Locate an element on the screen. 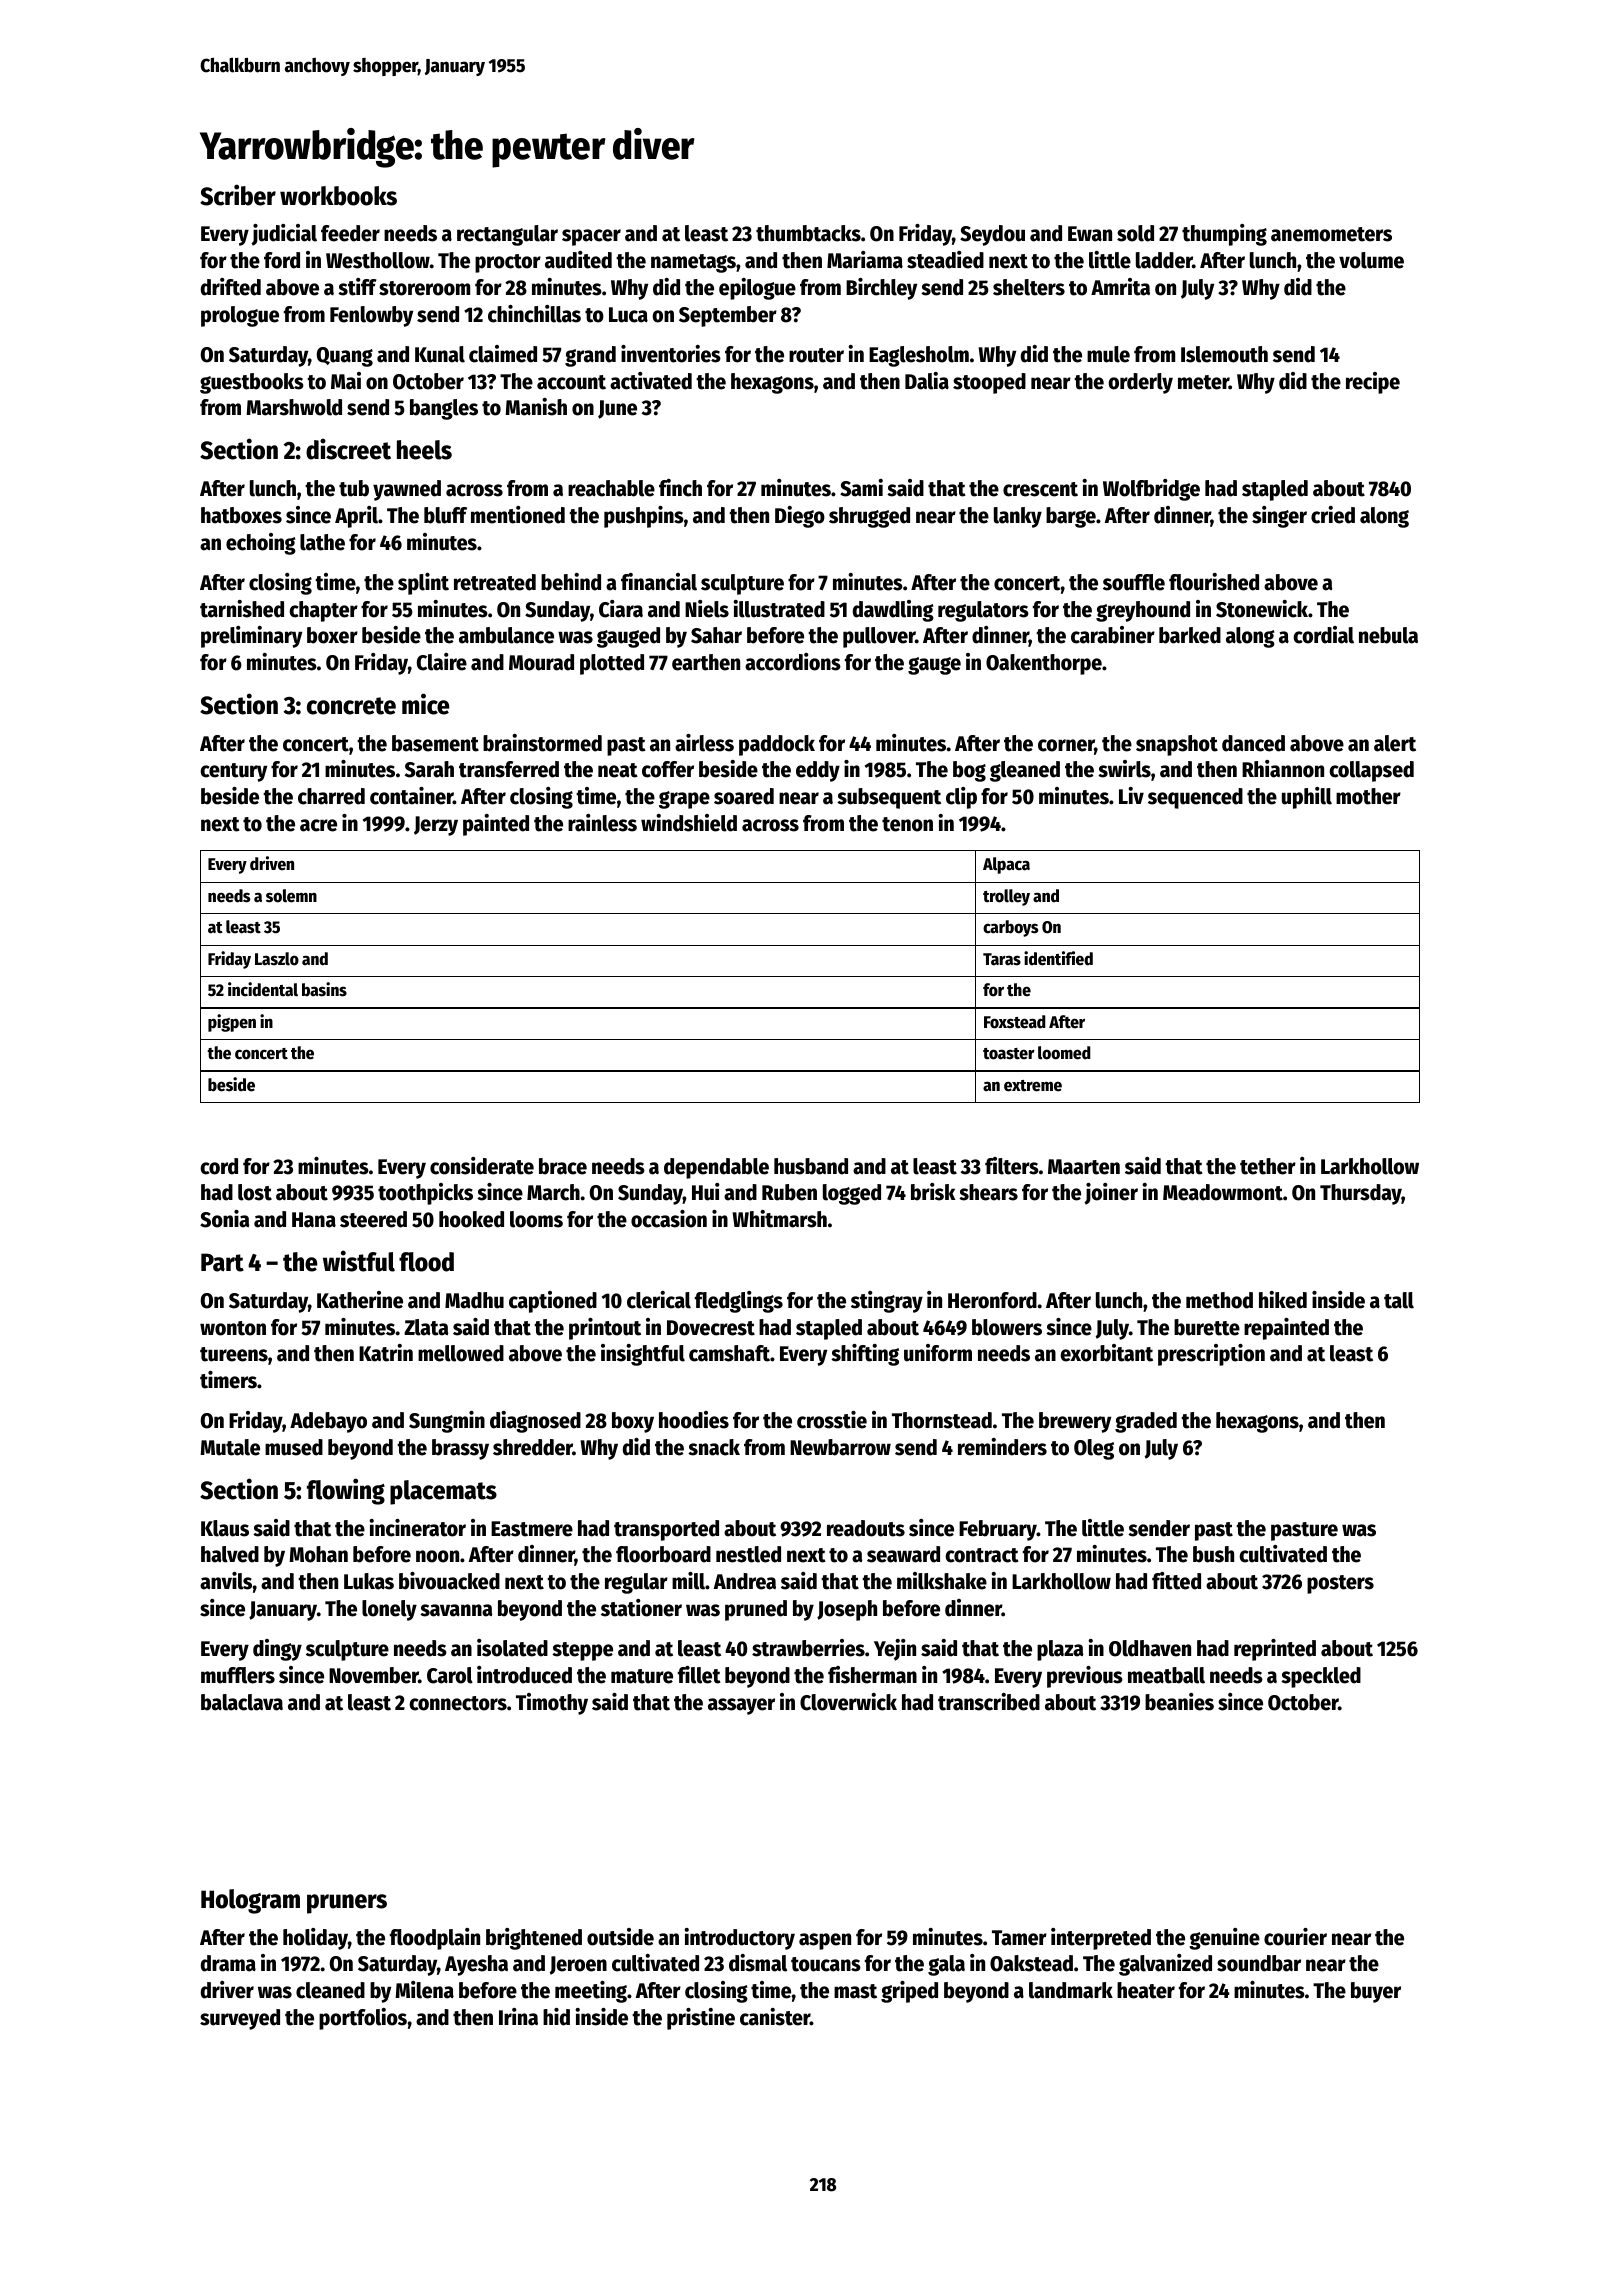 This screenshot has height=2292, width=1620. nametags is located at coordinates (693, 263).
